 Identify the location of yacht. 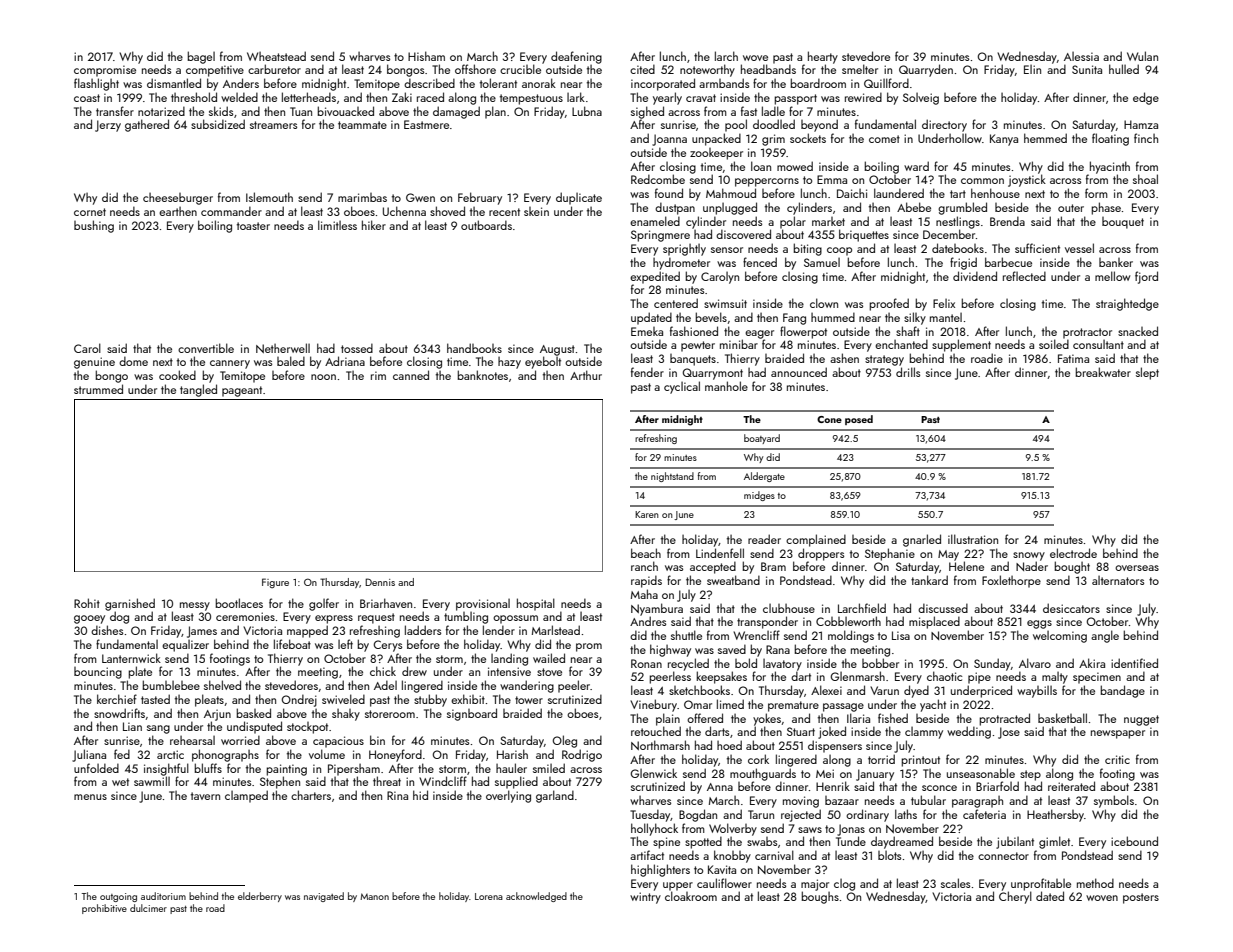
(933, 705).
